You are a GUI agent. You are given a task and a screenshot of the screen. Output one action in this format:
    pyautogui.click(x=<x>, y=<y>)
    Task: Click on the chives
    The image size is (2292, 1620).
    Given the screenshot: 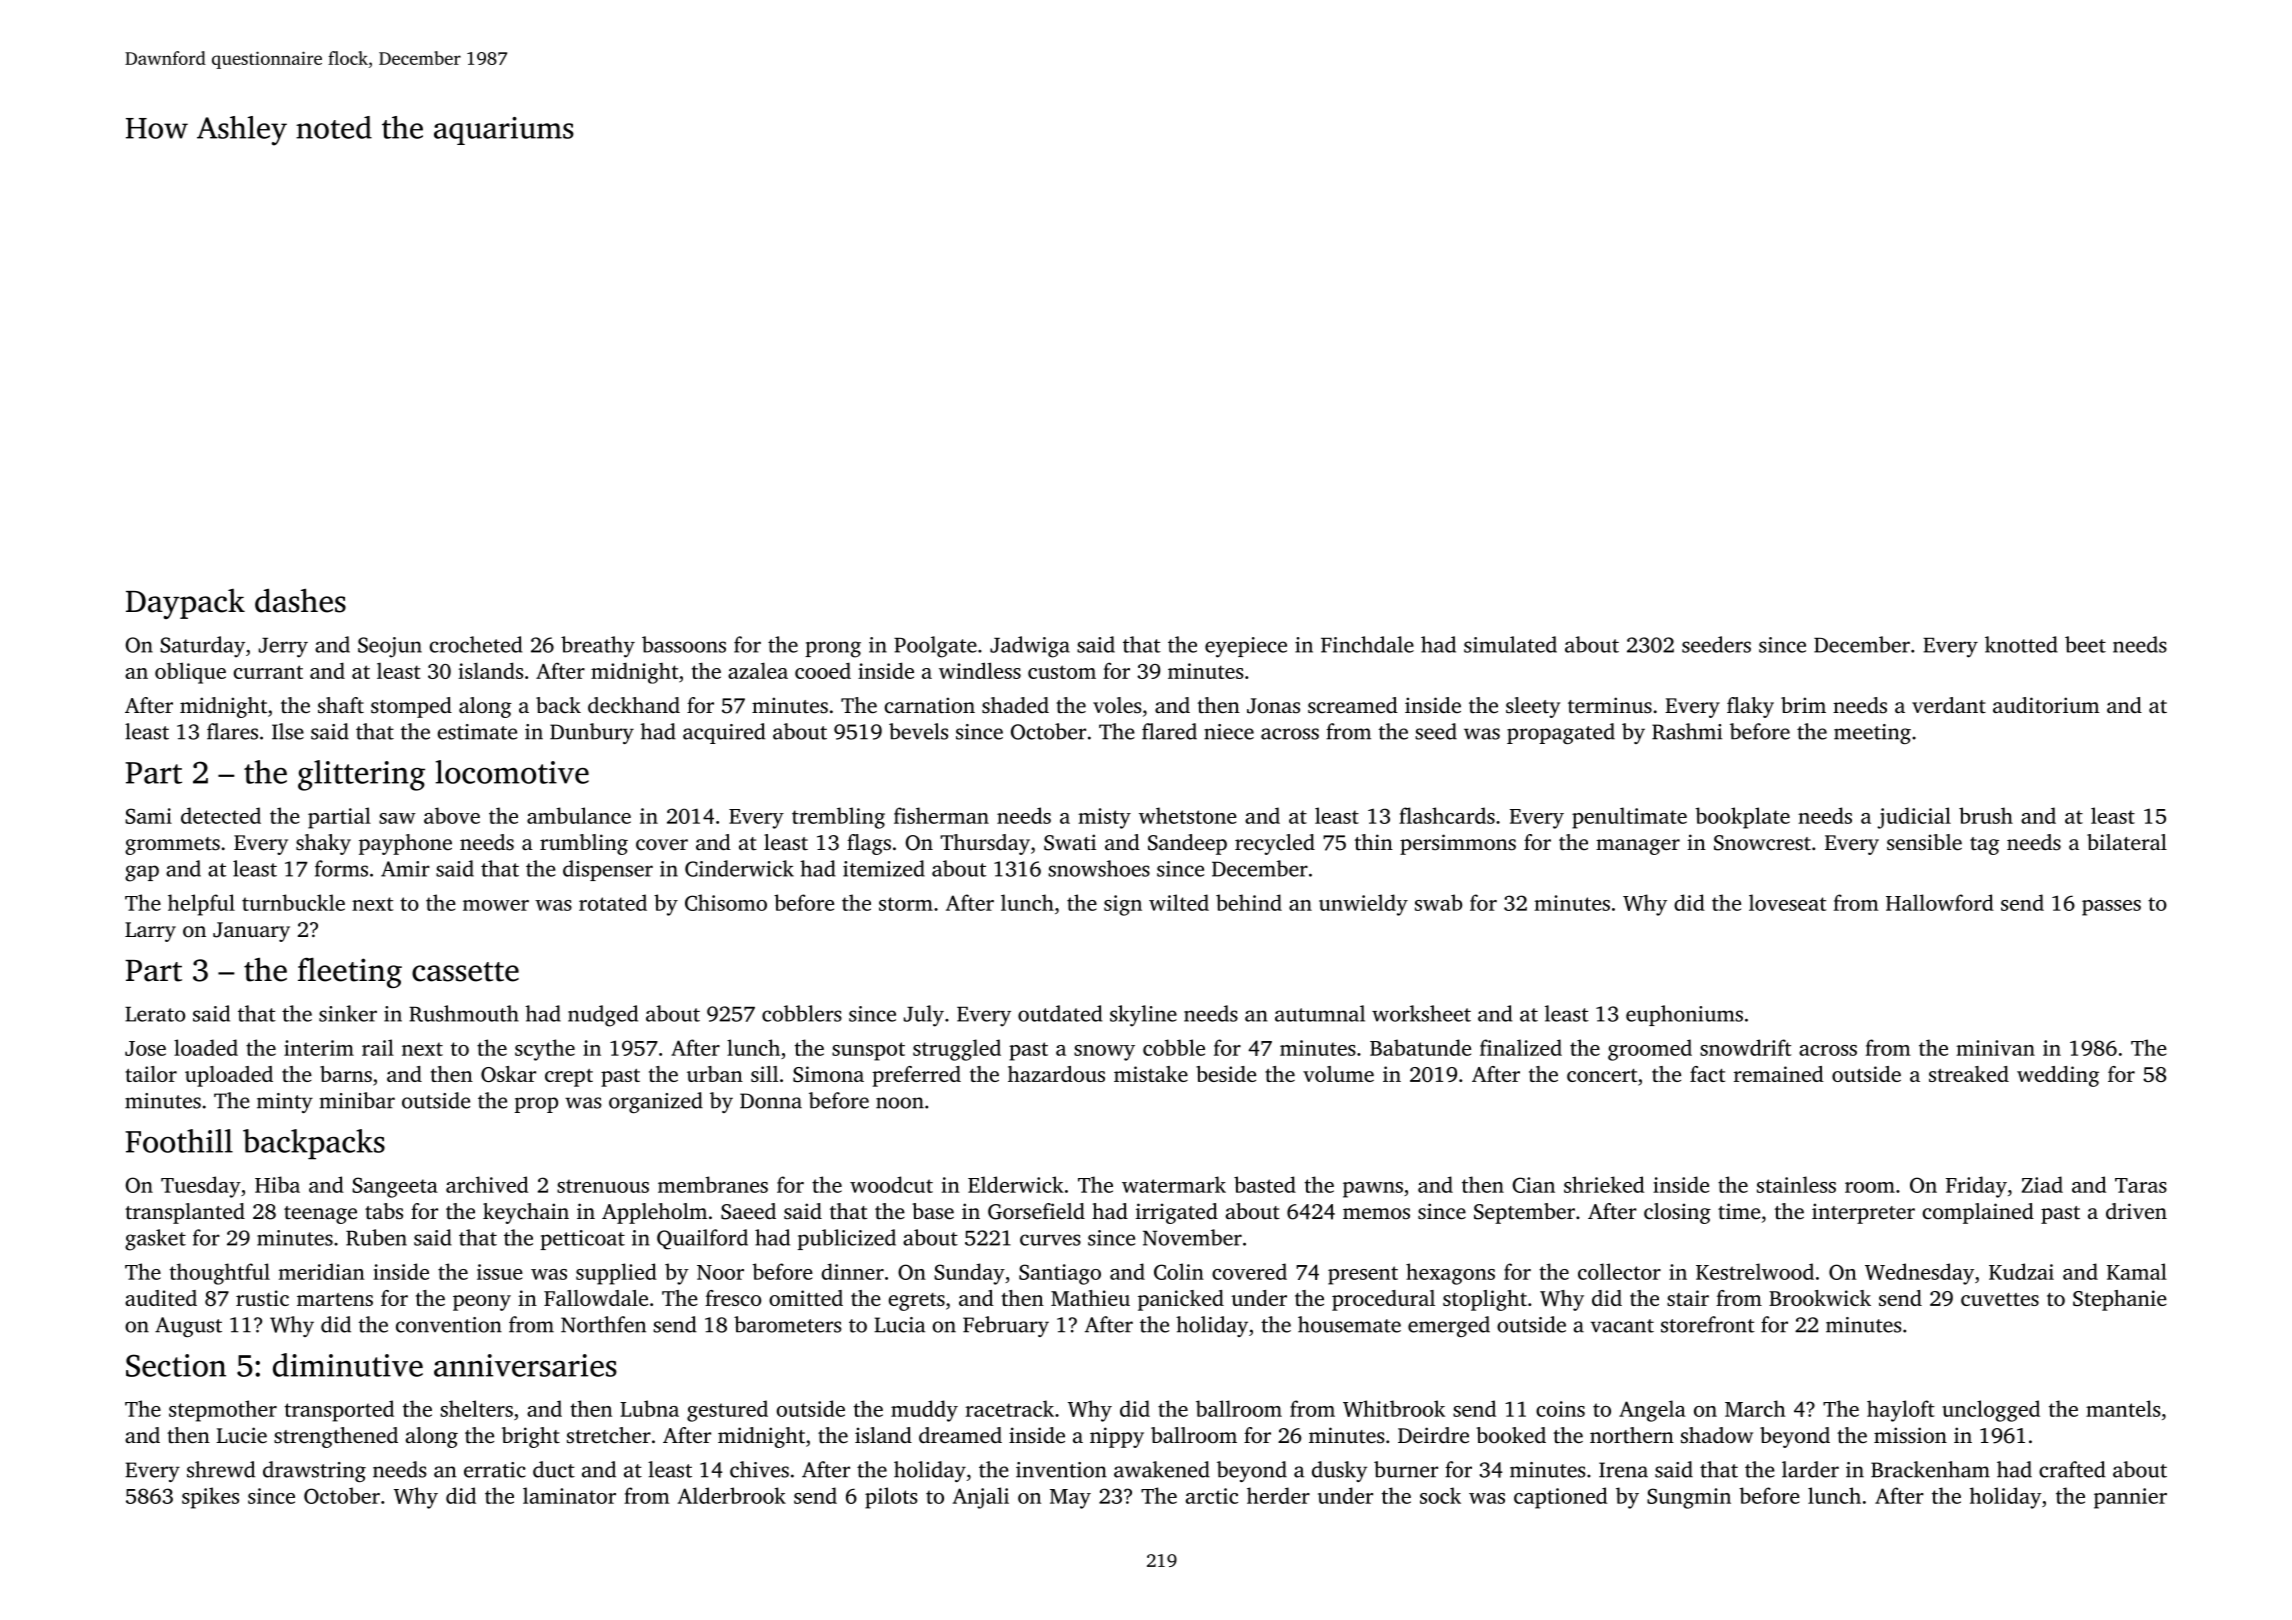 What is the action you would take?
    pyautogui.click(x=759, y=1469)
